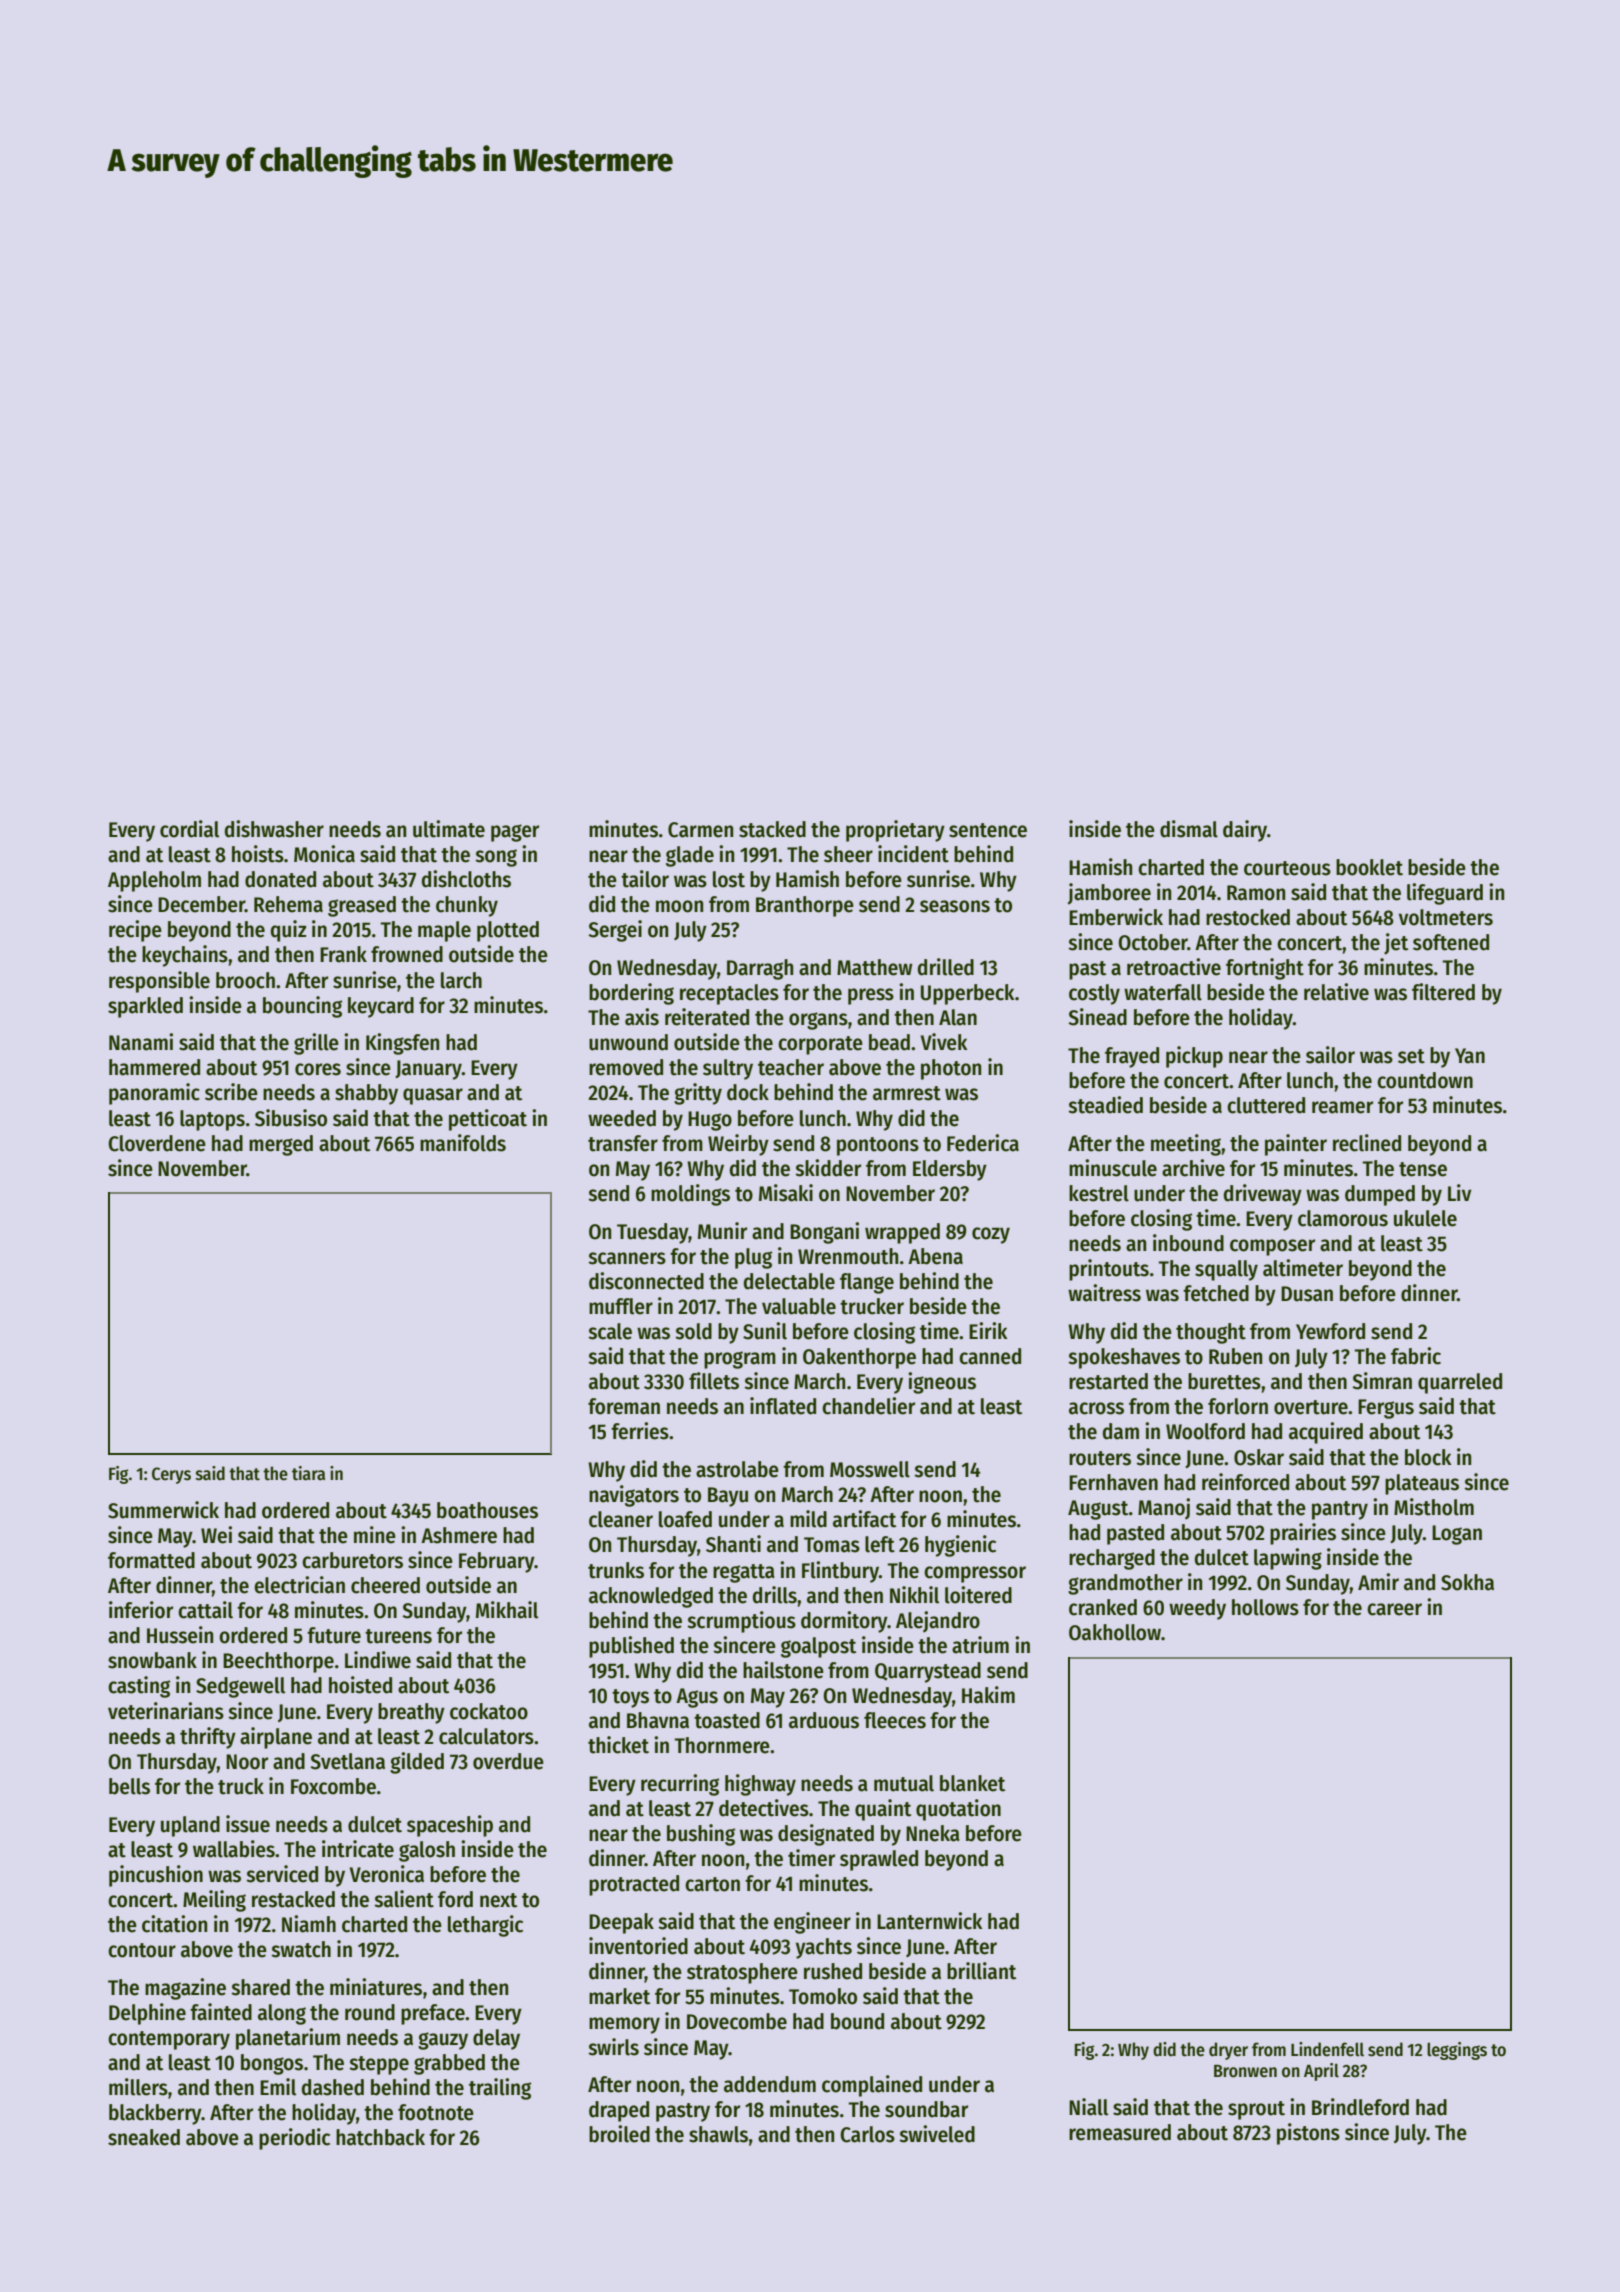  Describe the element at coordinates (624, 2025) in the screenshot. I see `memory` at that location.
